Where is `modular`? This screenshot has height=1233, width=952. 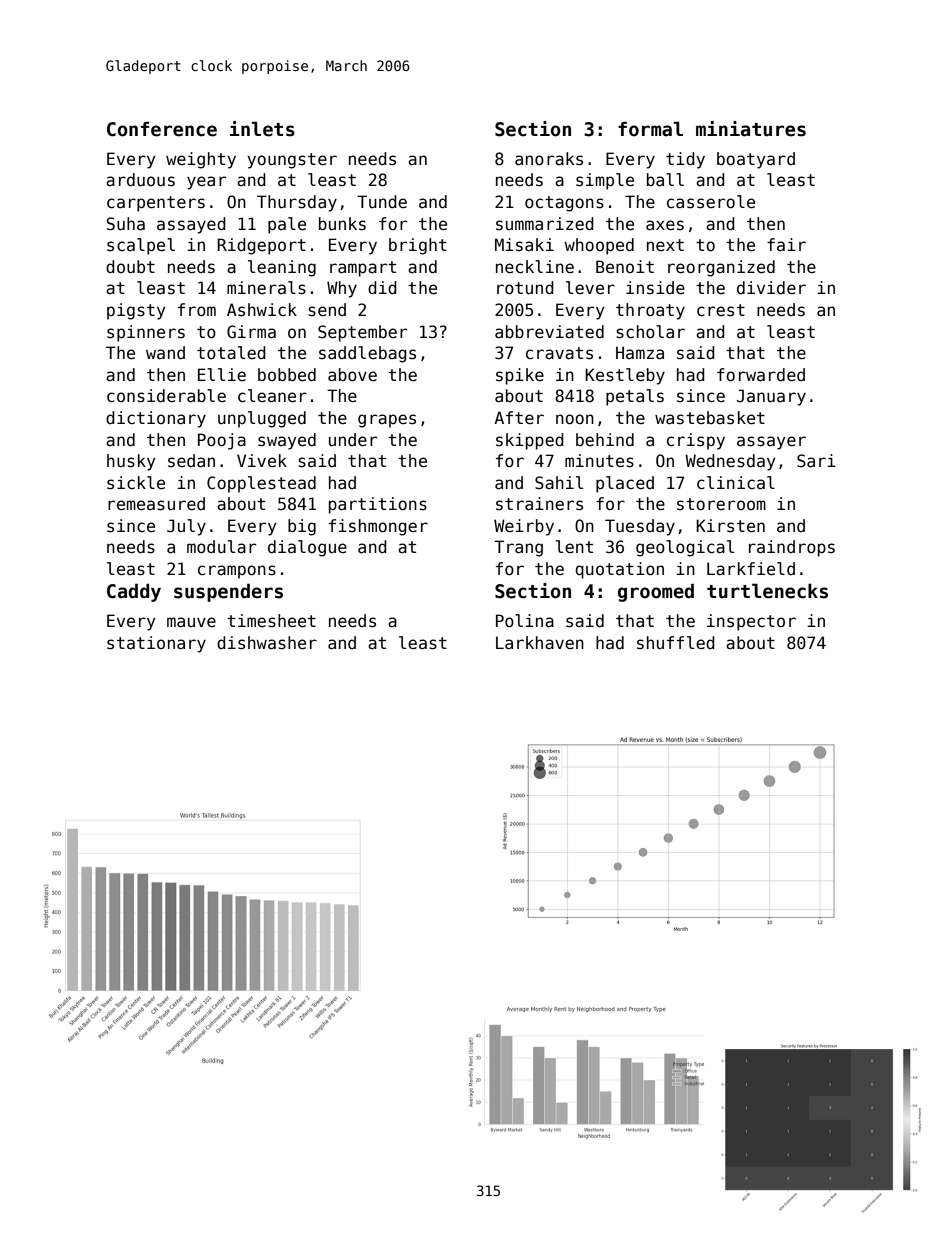
modular is located at coordinates (221, 547).
